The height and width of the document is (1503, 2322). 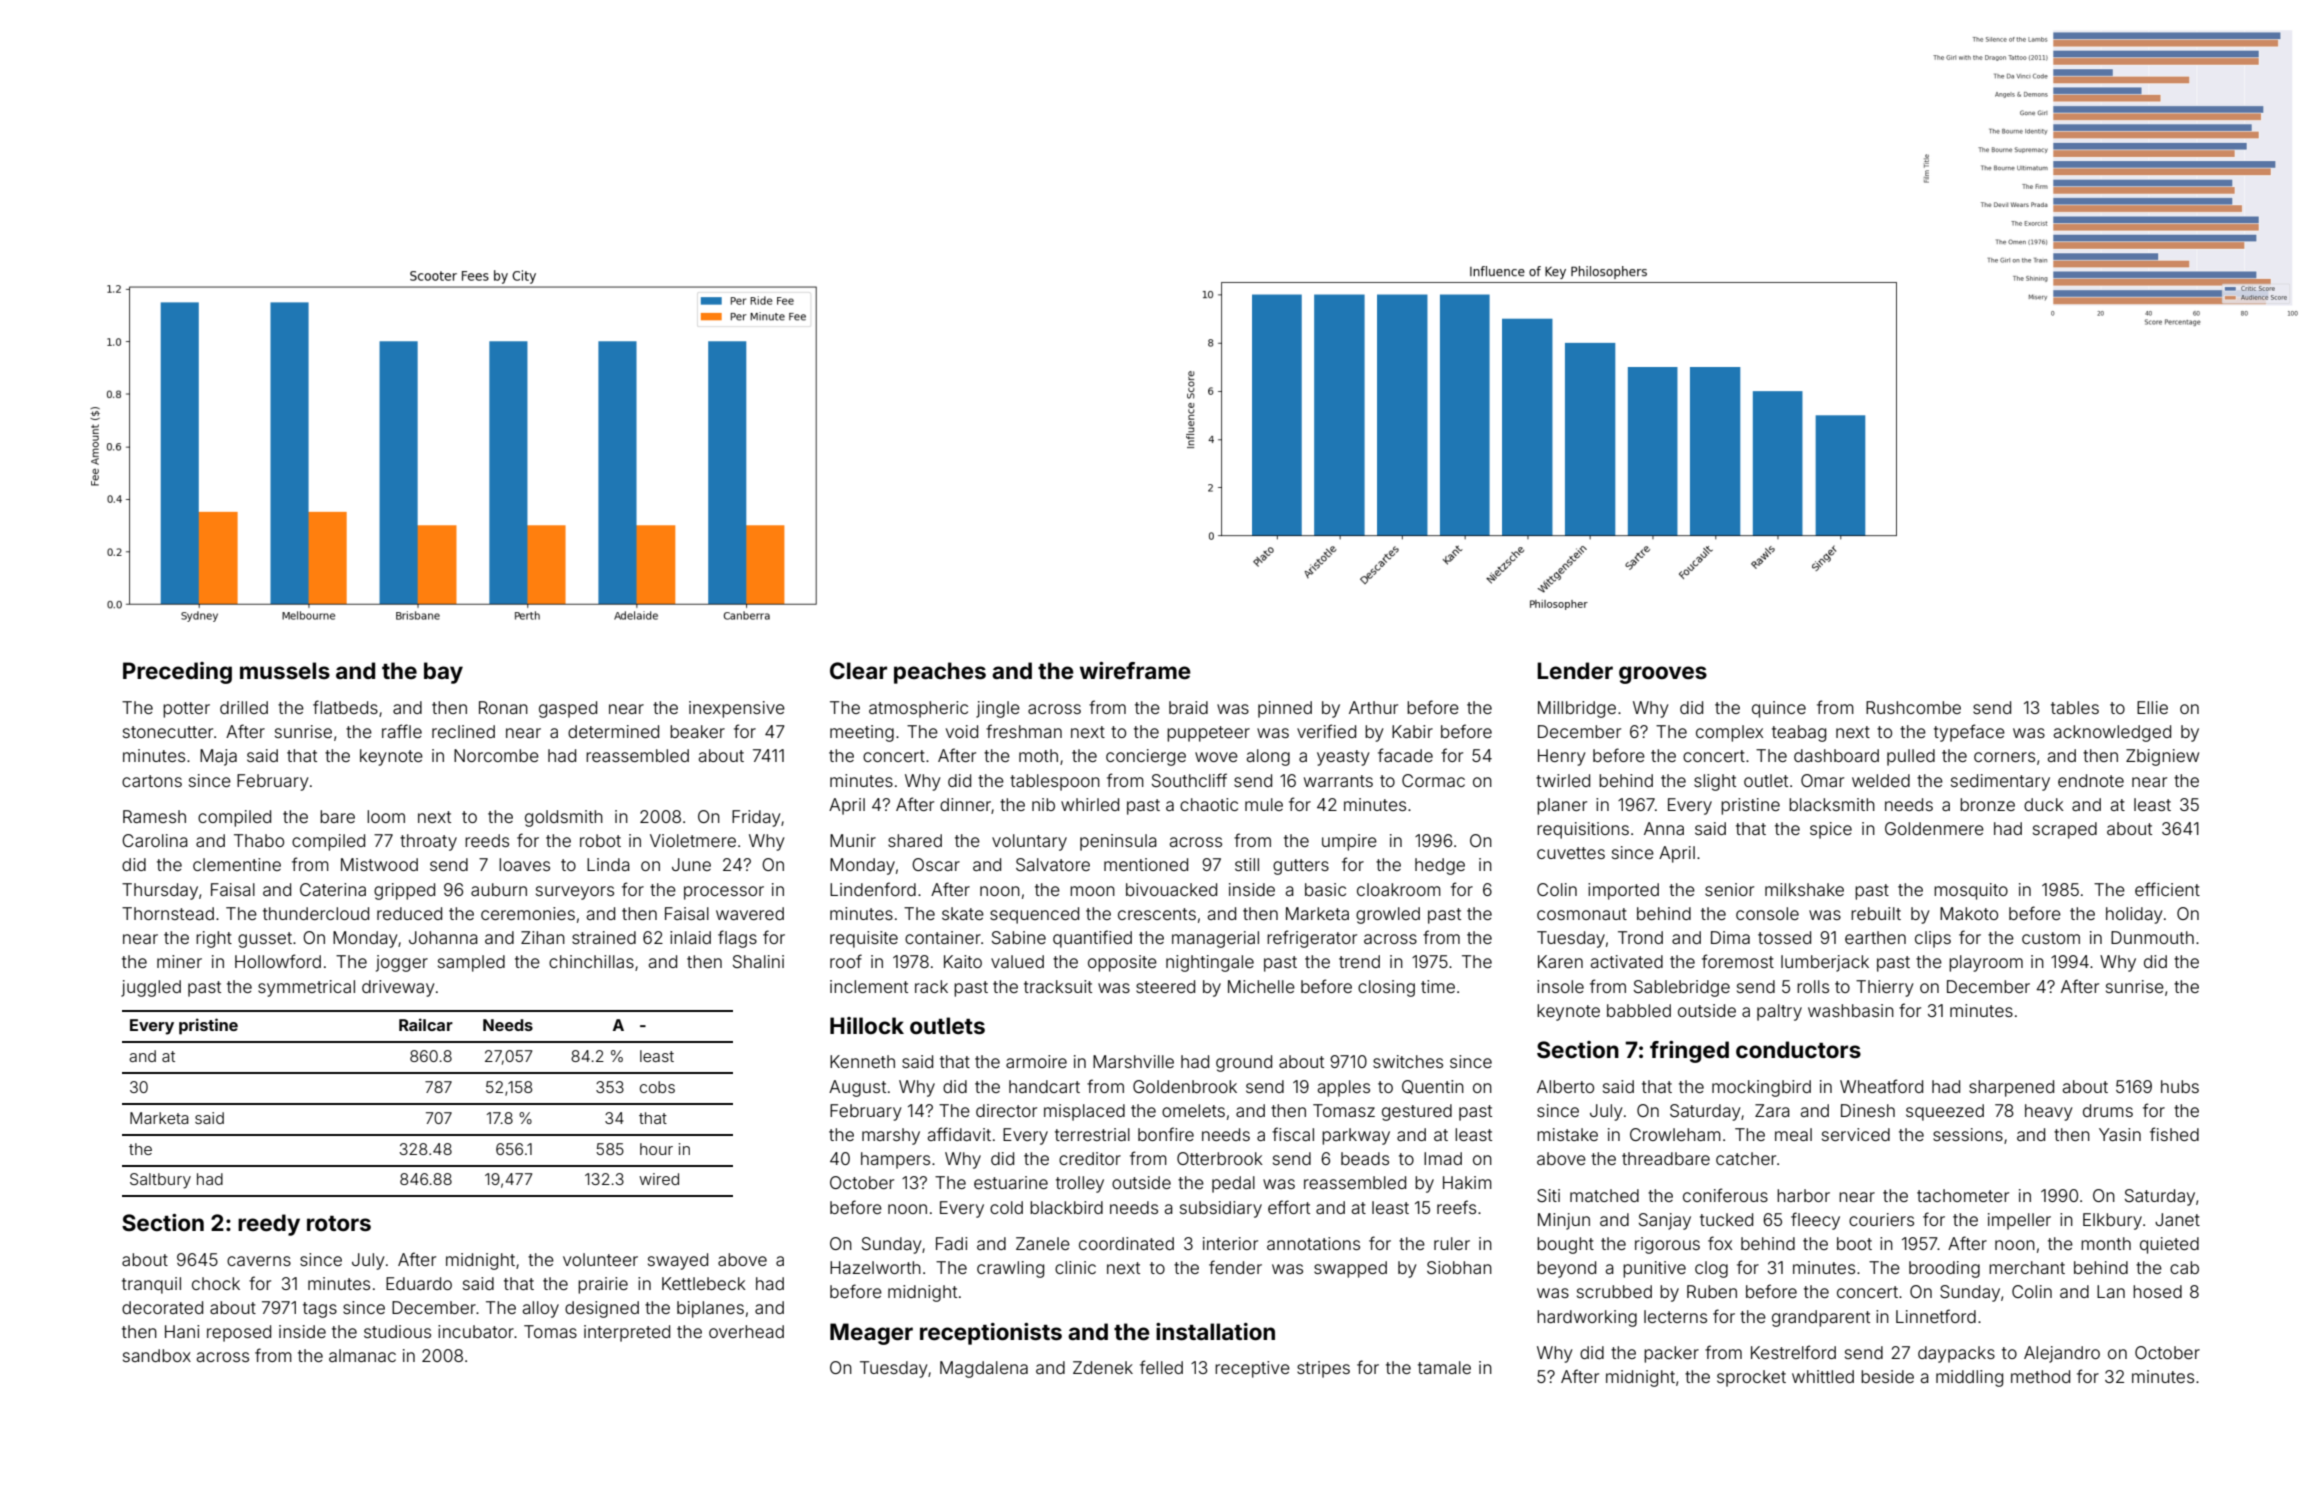 I want to click on Wheatford, so click(x=1881, y=1086).
